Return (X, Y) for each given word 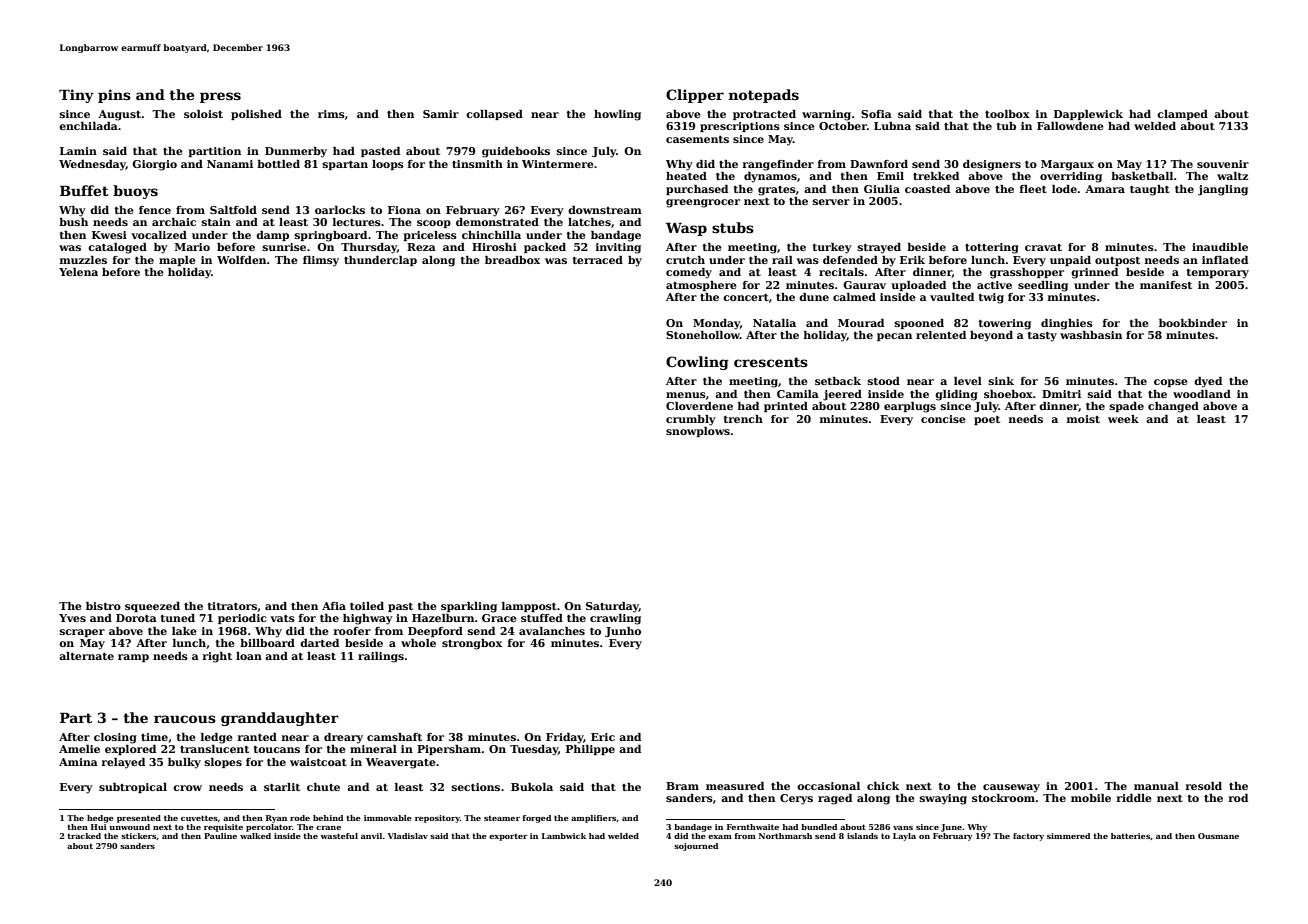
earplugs (910, 407)
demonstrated (497, 222)
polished (256, 115)
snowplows (698, 432)
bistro (103, 606)
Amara (1105, 189)
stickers (138, 836)
